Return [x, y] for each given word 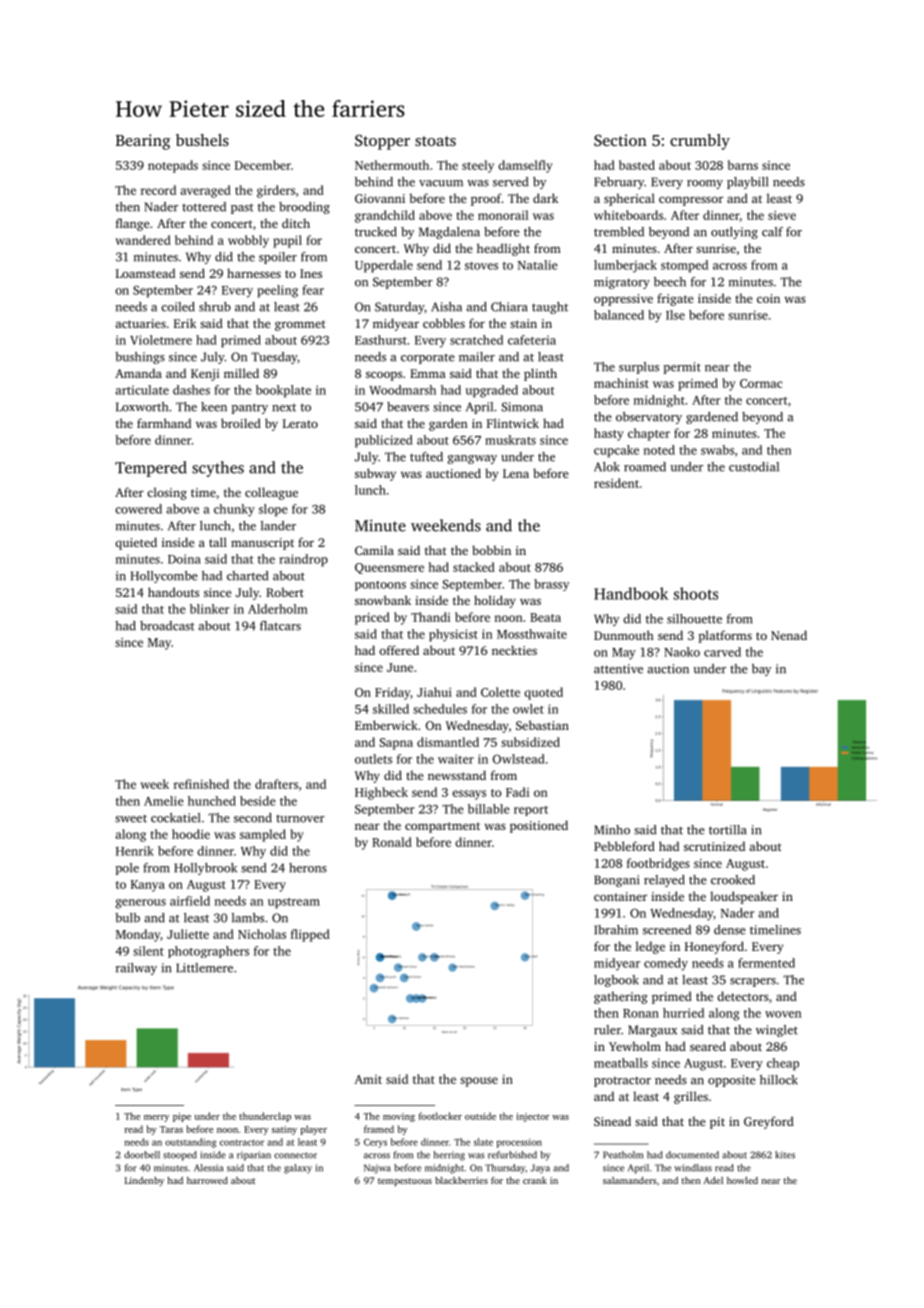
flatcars [280, 626]
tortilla [727, 830]
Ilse [675, 315]
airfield [190, 901]
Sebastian [542, 725]
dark [545, 198]
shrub [215, 307]
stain [523, 323]
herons [308, 868]
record [158, 190]
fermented [766, 963]
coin [768, 298]
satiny [284, 1130]
